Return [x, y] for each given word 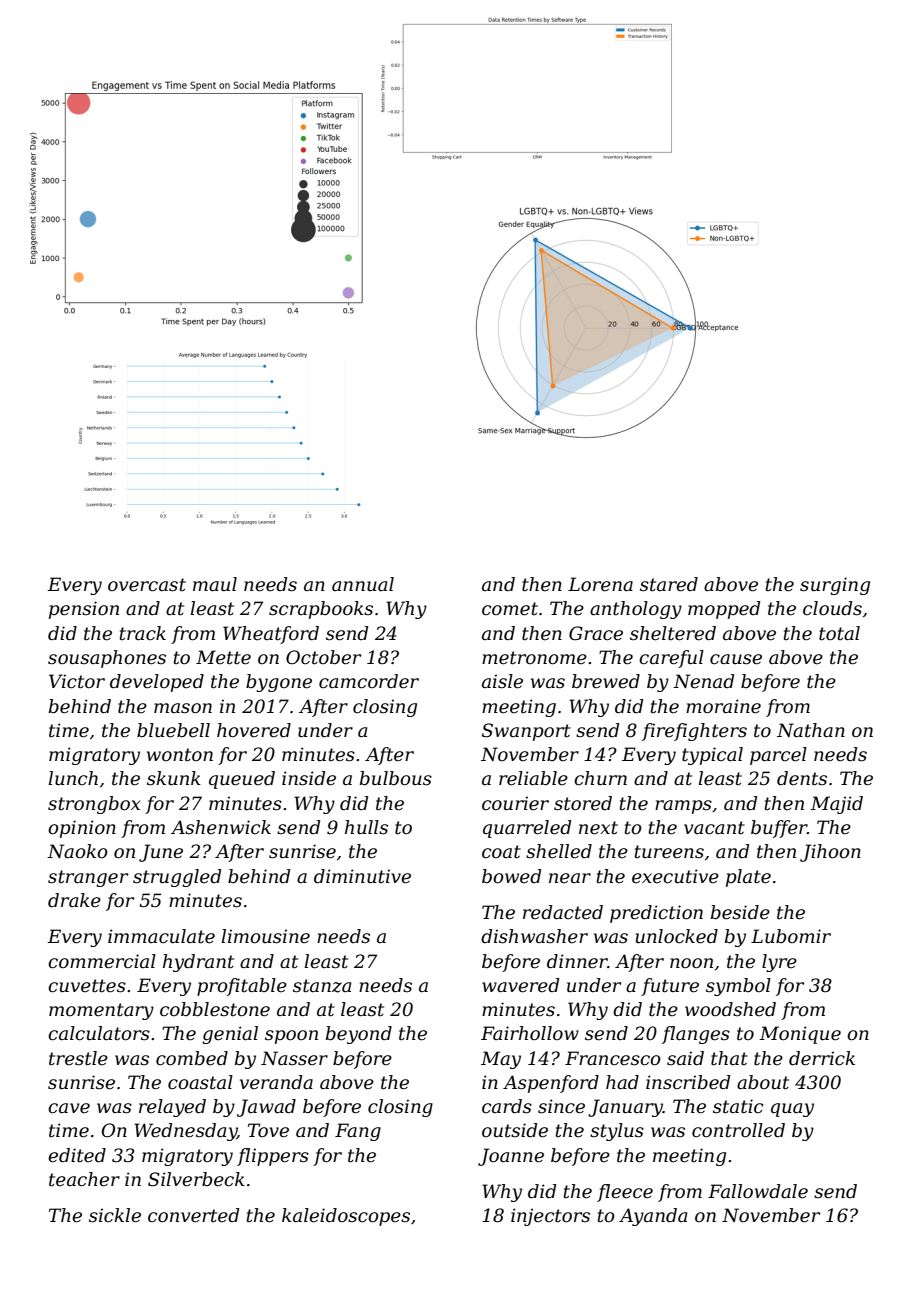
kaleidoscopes [346, 1217]
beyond [359, 1035]
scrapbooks [321, 610]
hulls [366, 827]
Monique [800, 1035]
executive [675, 876]
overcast [147, 585]
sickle [115, 1215]
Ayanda [653, 1217]
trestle [78, 1058]
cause [736, 659]
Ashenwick [221, 827]
